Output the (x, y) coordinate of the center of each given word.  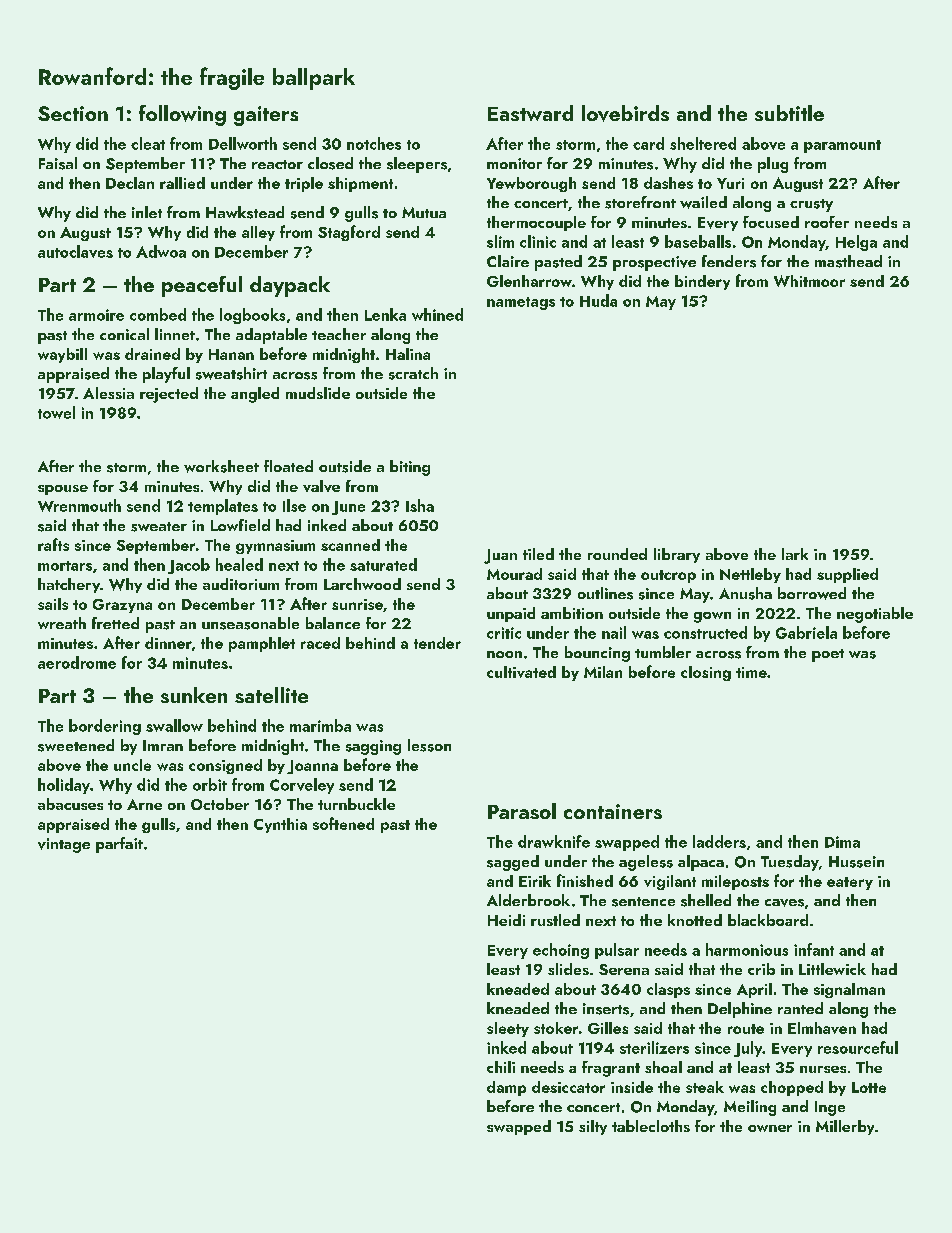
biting (410, 468)
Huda (598, 300)
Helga (856, 243)
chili (501, 1067)
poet (828, 655)
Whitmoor (809, 281)
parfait (119, 845)
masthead (848, 261)
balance (333, 623)
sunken (194, 695)
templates (223, 507)
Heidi (506, 920)
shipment (360, 184)
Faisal (58, 163)
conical (124, 334)
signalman (849, 990)
